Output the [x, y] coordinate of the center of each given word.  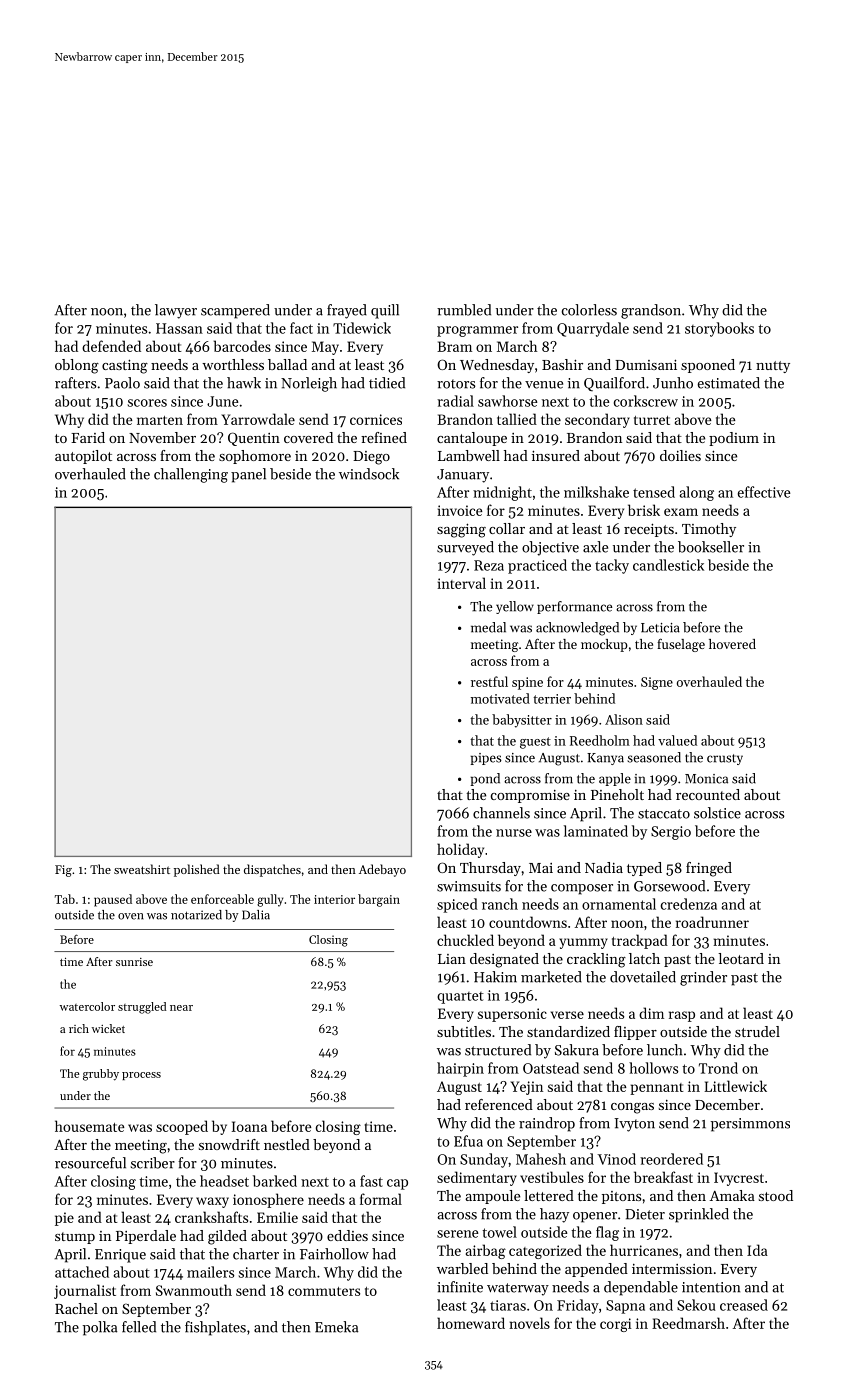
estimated [729, 383]
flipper [635, 1033]
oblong [77, 366]
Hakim [495, 977]
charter [256, 1254]
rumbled [464, 310]
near [181, 1008]
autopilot [83, 457]
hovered [732, 644]
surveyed [465, 548]
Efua [468, 1141]
